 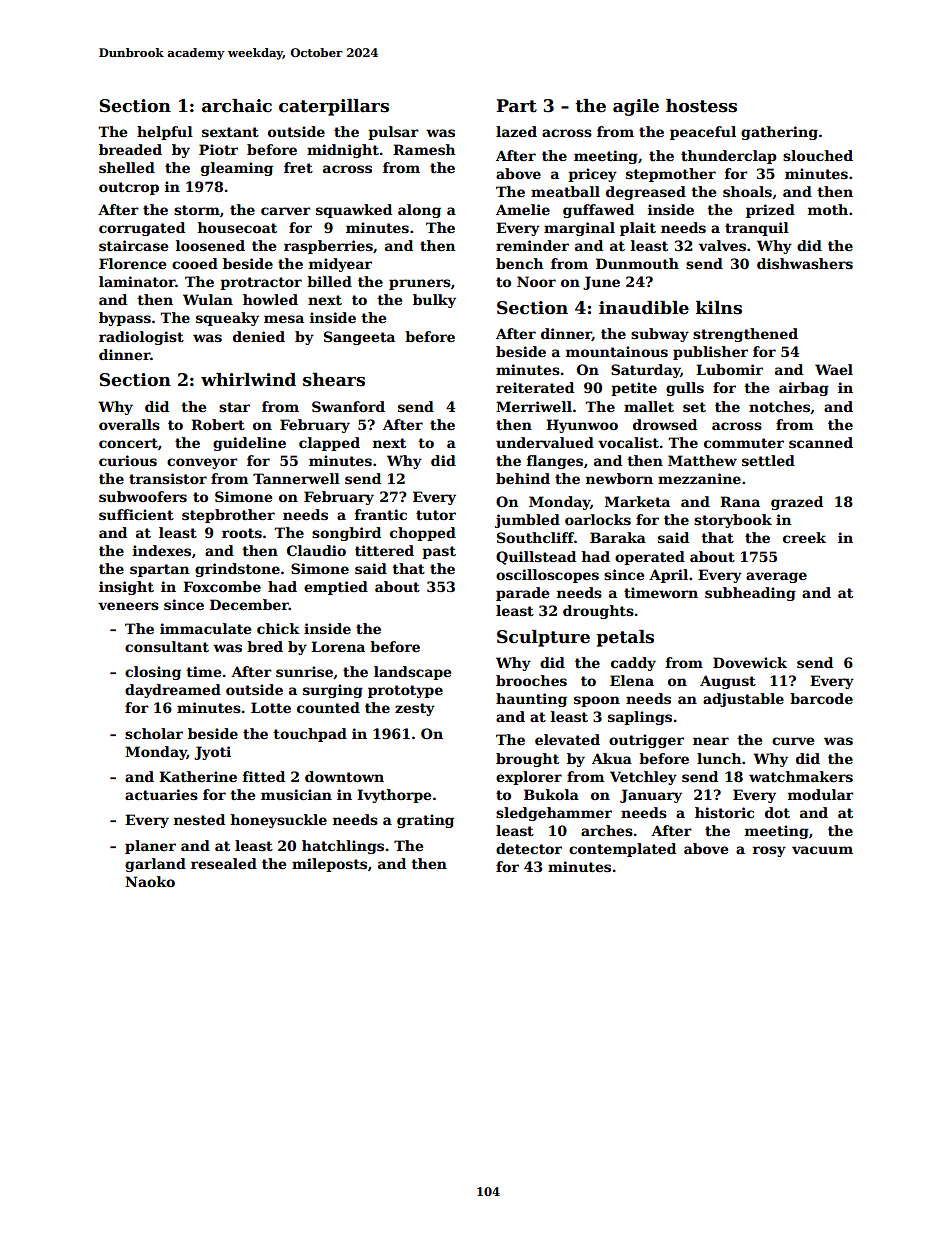 I want to click on brought, so click(x=527, y=760).
